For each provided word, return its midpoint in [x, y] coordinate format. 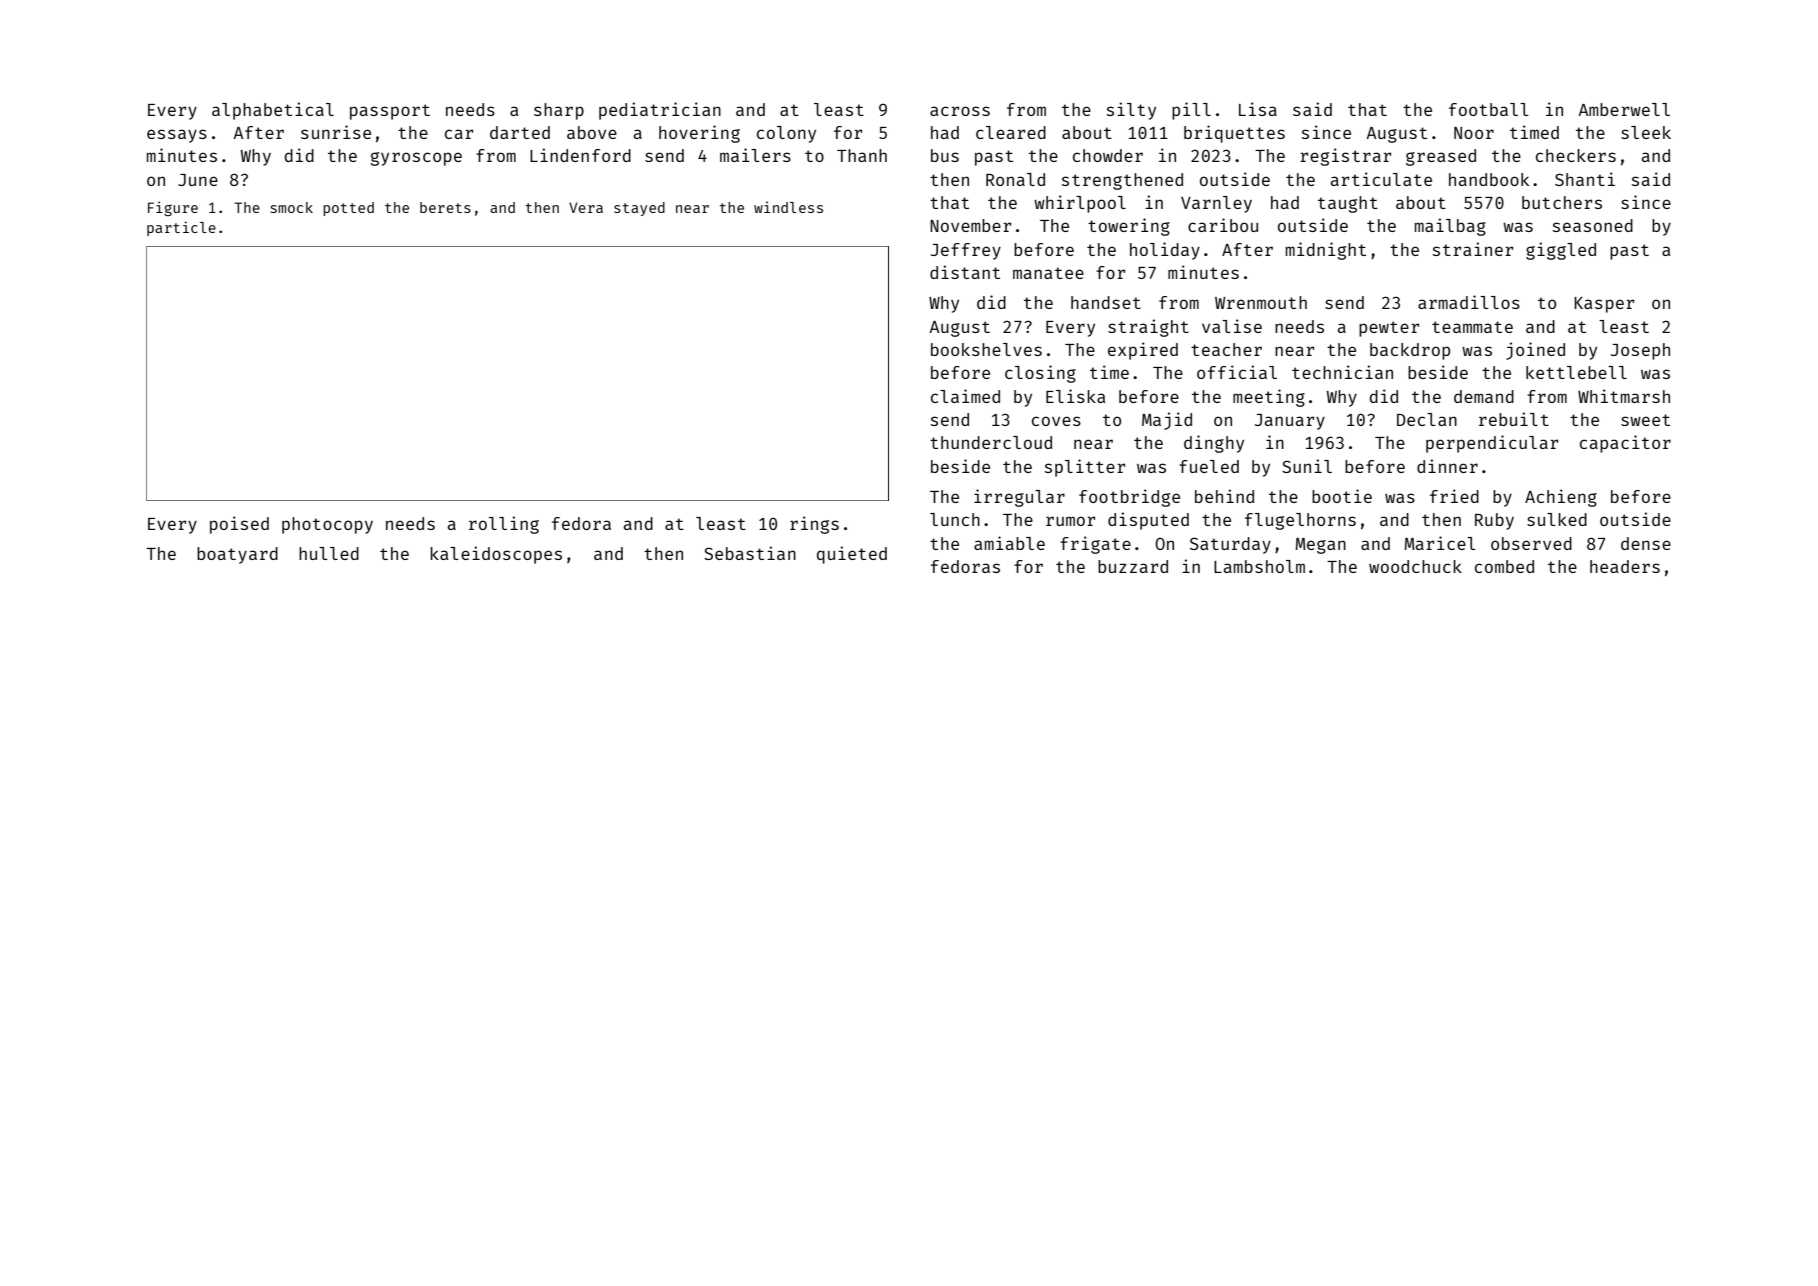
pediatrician [660, 111]
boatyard [237, 555]
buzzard [1133, 566]
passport [390, 112]
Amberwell [1624, 109]
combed [1504, 566]
